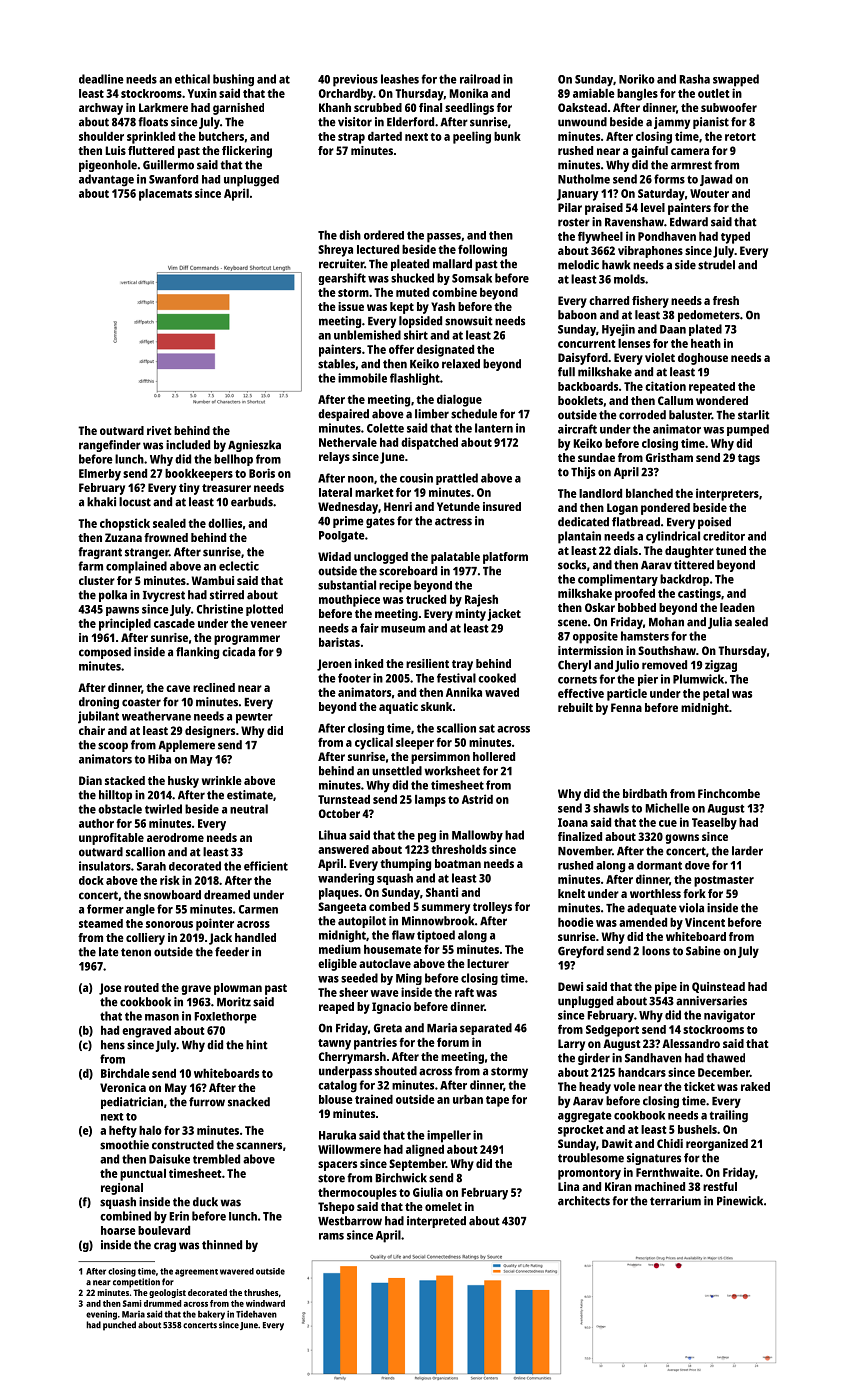 The height and width of the screenshot is (1400, 849). Describe the element at coordinates (425, 1150) in the screenshot. I see `aligned` at that location.
